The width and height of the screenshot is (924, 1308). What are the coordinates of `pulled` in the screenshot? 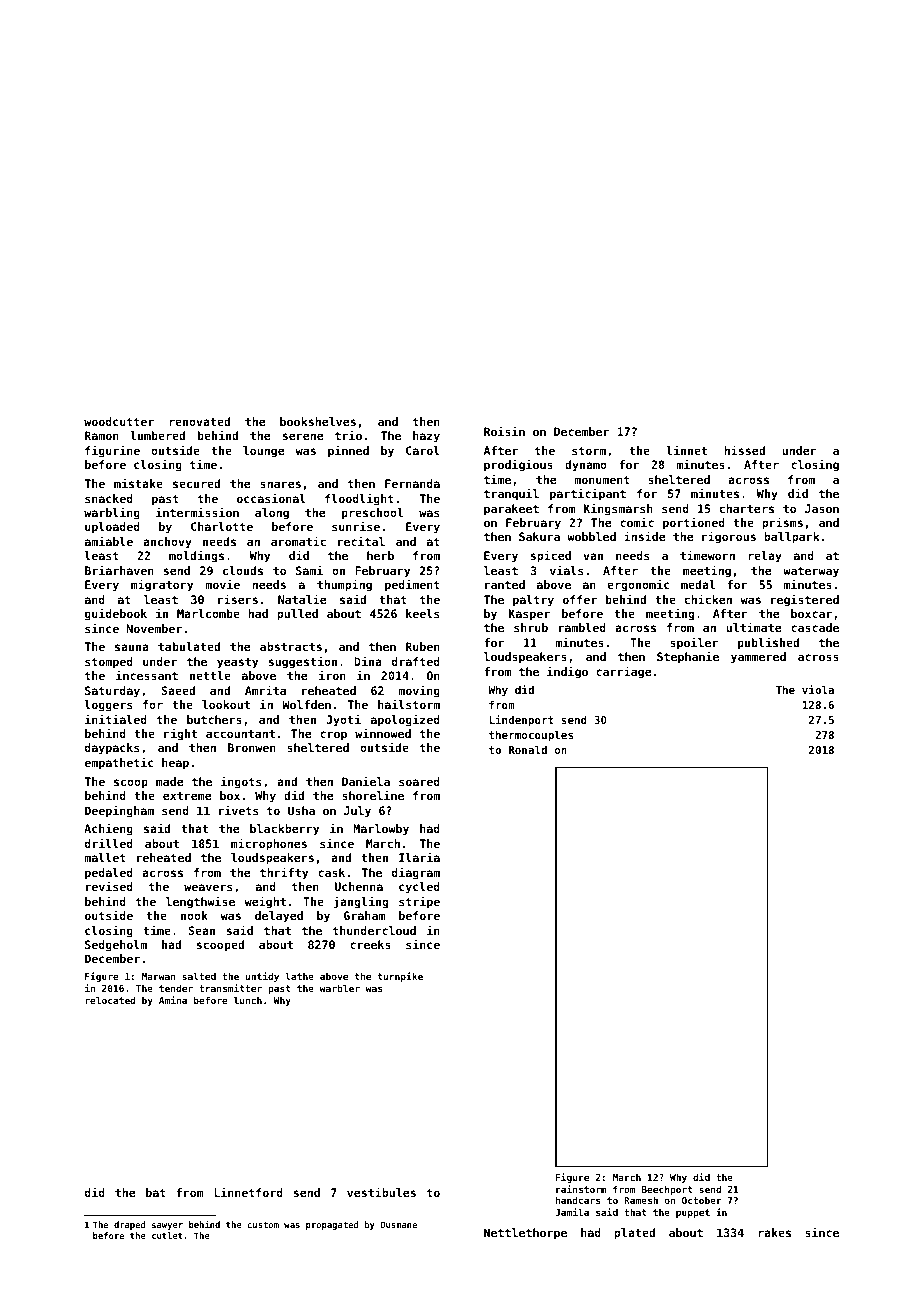 It's located at (297, 615).
